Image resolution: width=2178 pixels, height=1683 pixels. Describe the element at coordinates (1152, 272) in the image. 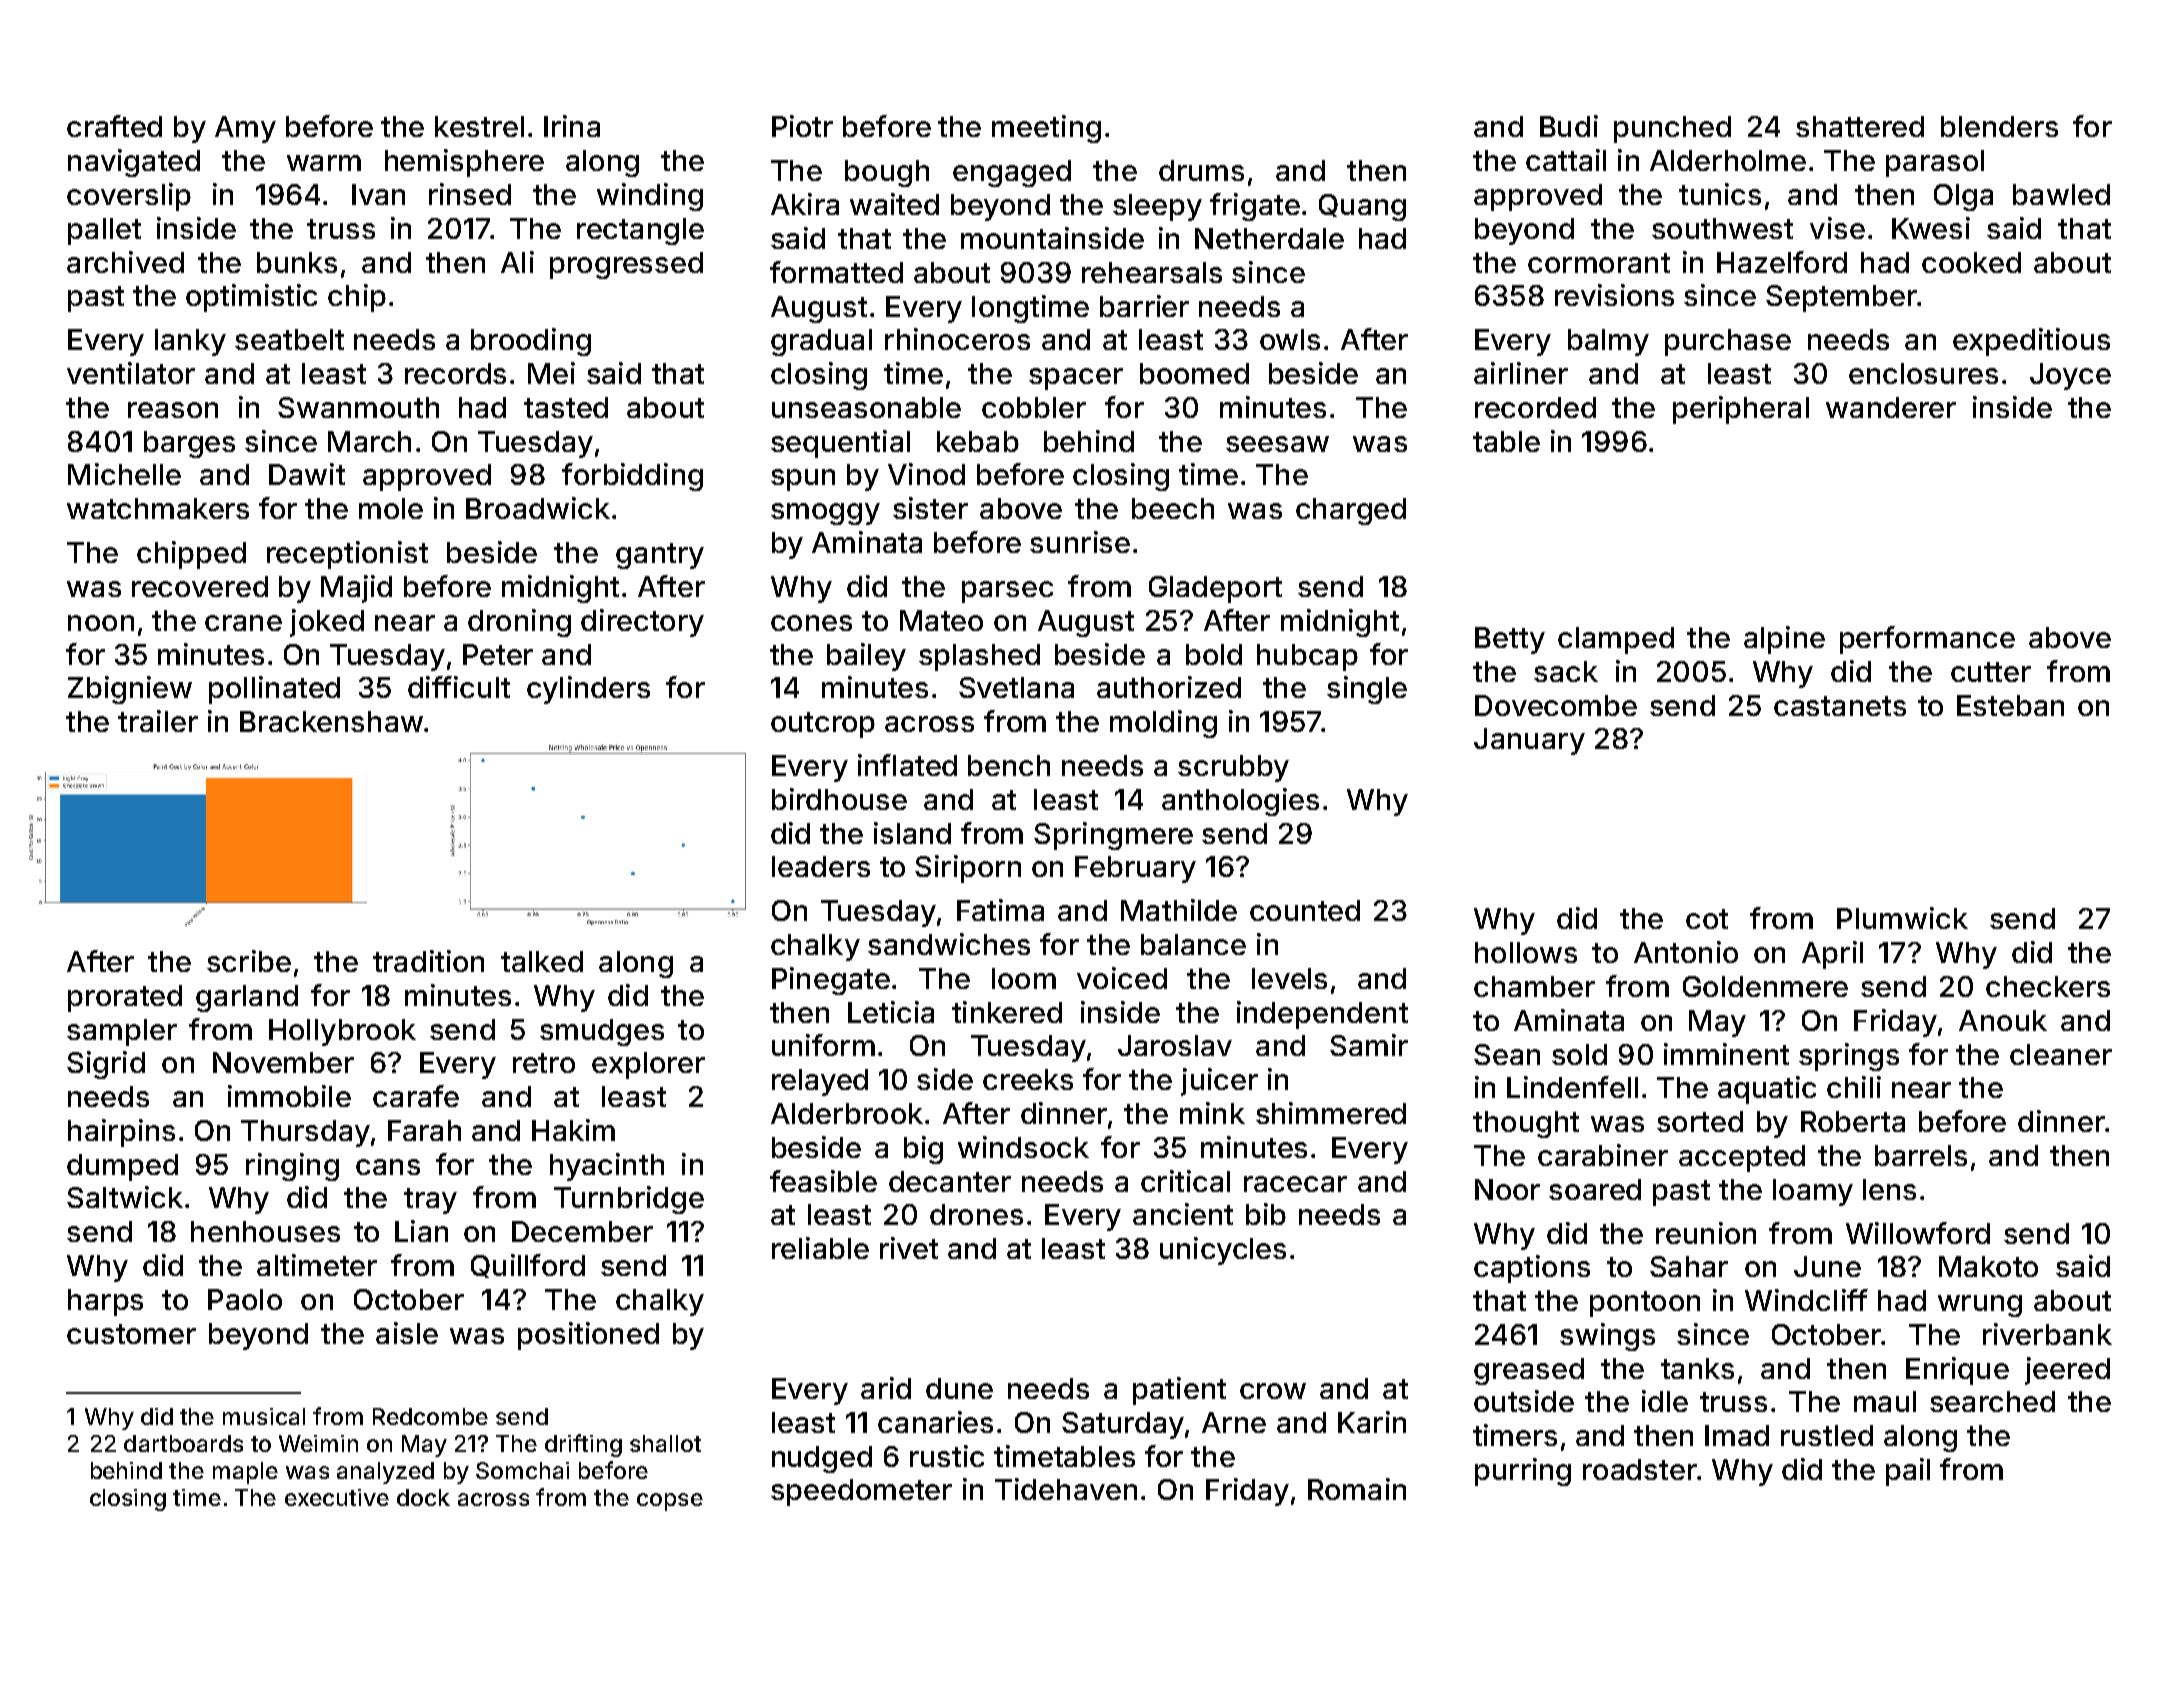

I see `rehearsals` at that location.
